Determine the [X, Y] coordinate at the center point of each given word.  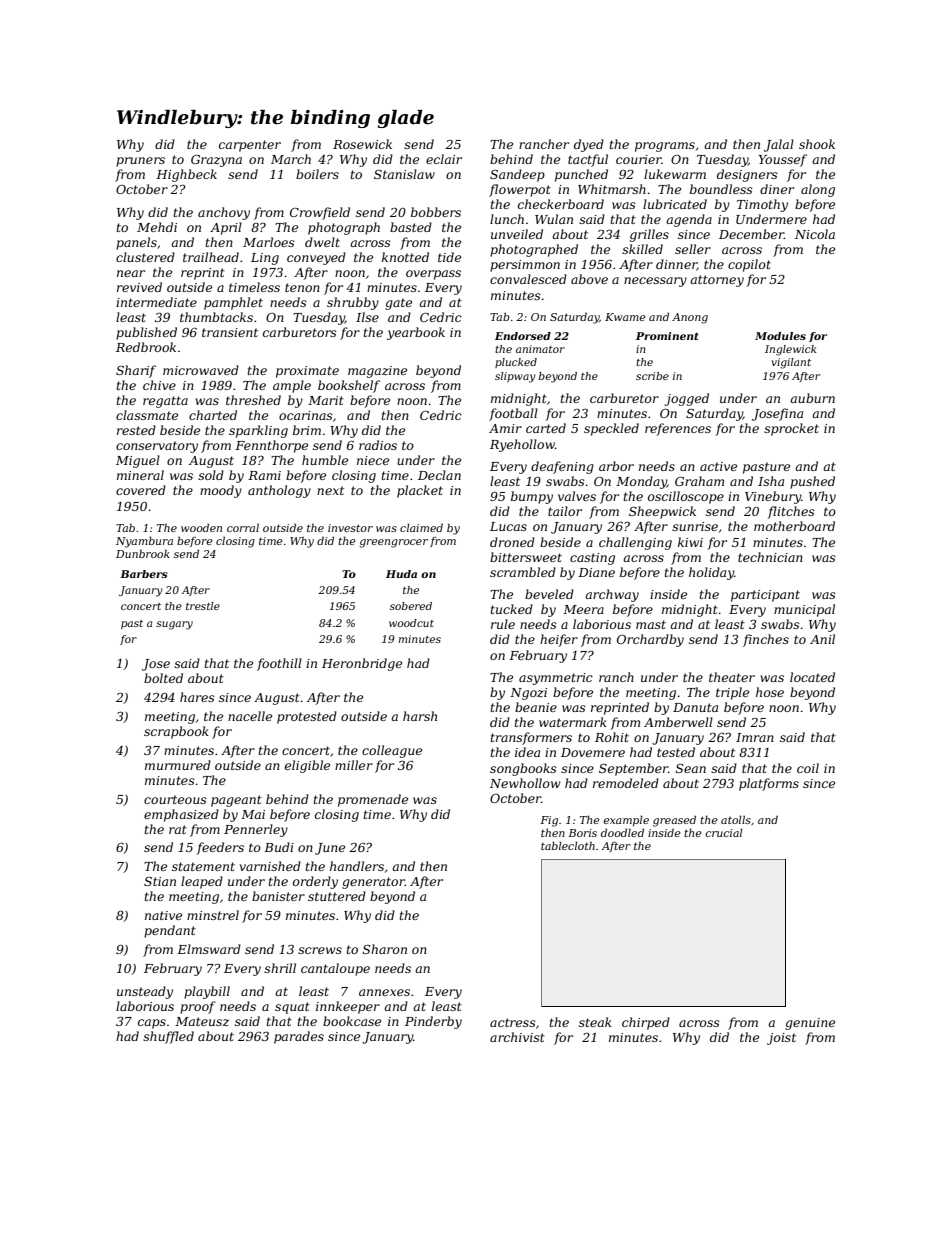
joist [781, 1039]
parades [299, 1037]
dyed [589, 145]
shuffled [168, 1037]
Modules [780, 336]
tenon [302, 287]
